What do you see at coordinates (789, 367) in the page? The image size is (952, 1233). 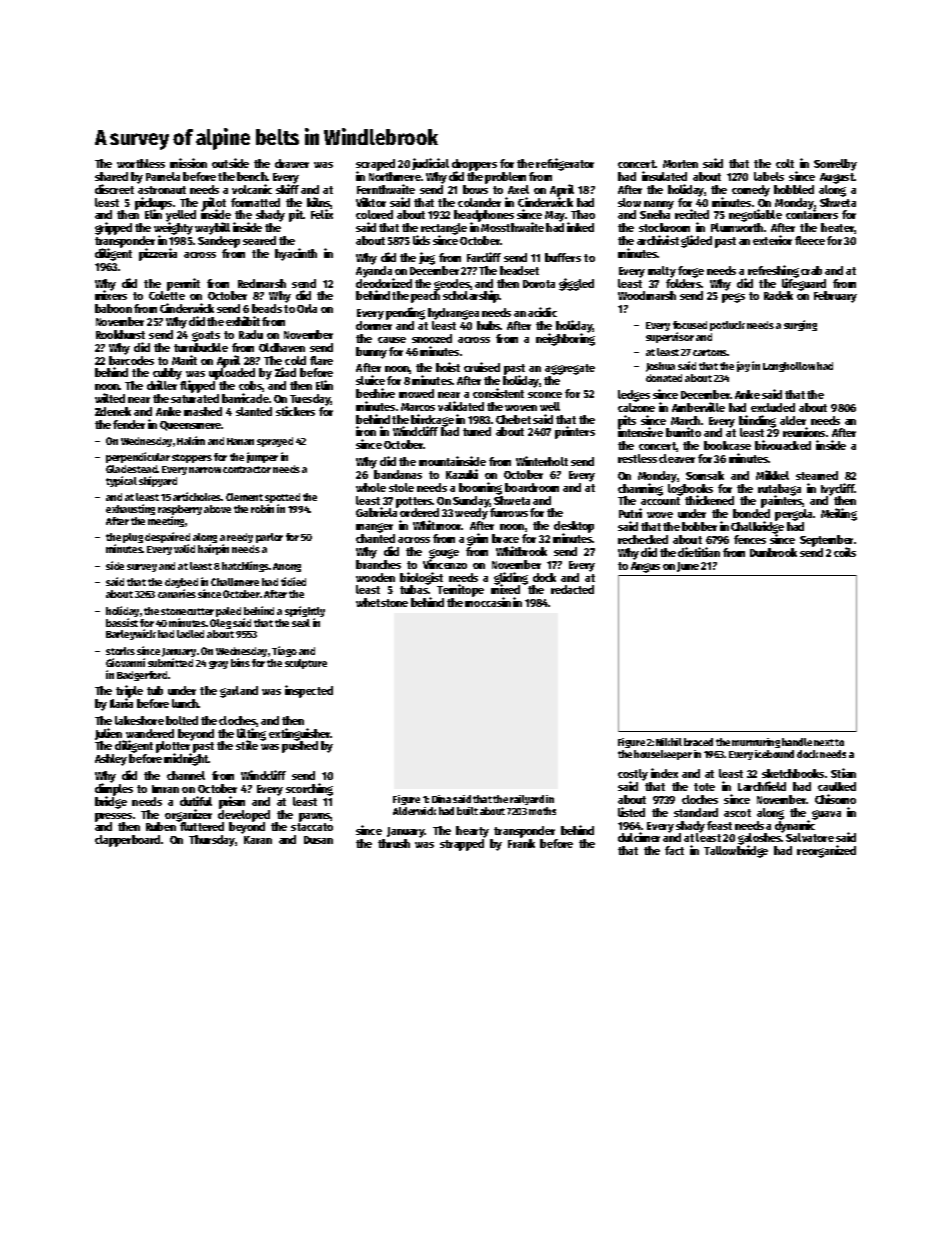 I see `Longhollow` at bounding box center [789, 367].
